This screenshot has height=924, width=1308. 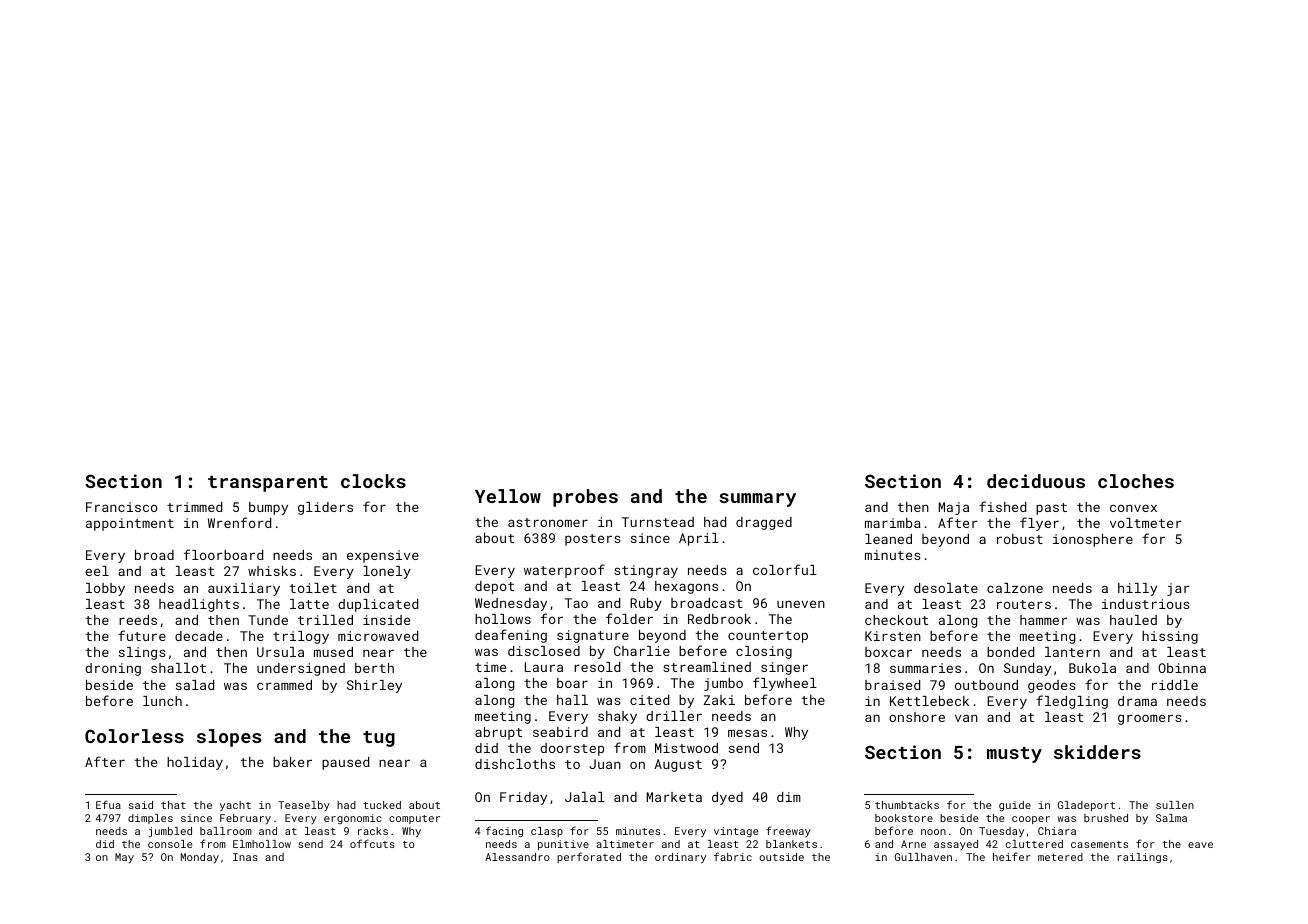 I want to click on stingray, so click(x=646, y=571).
